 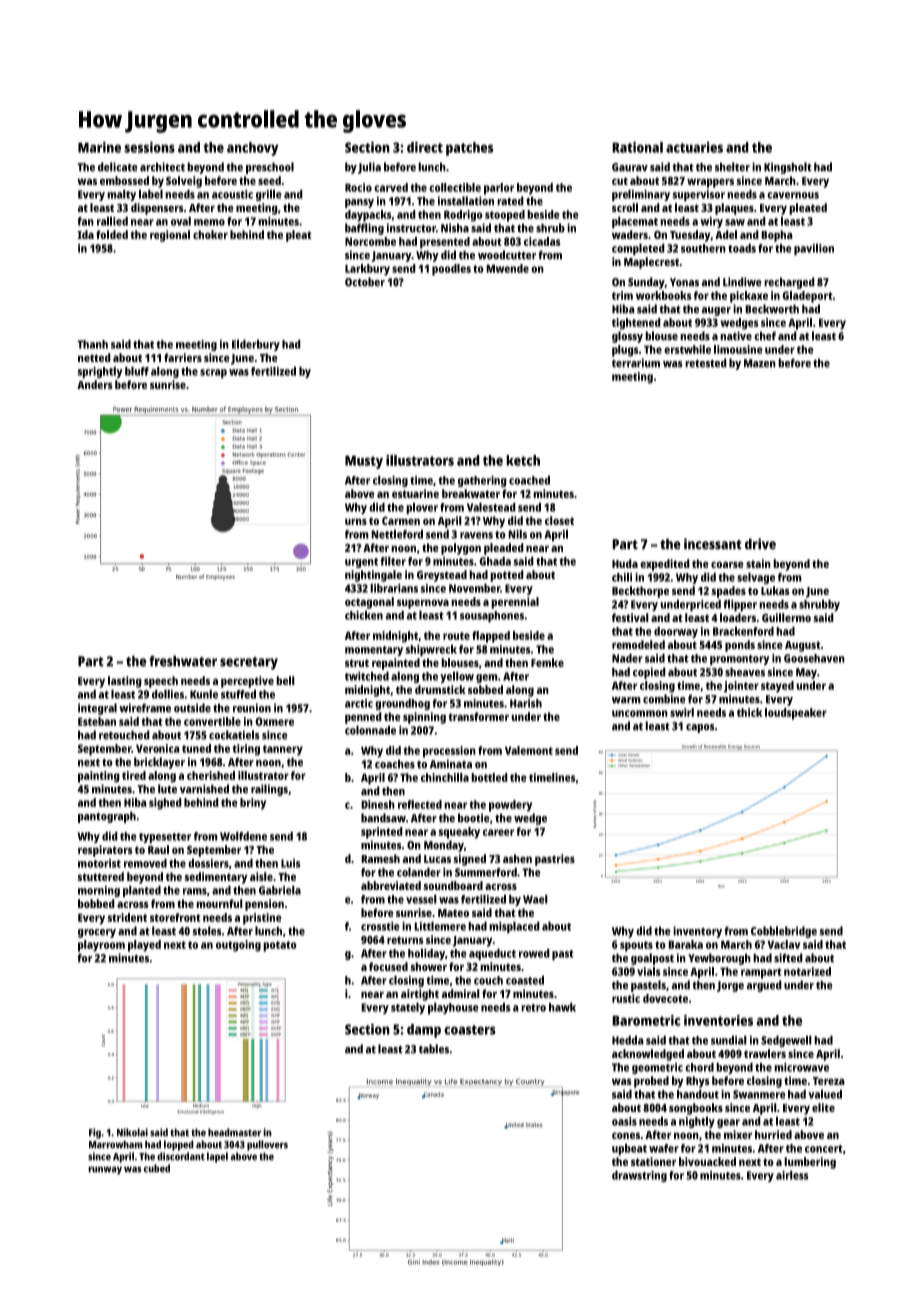 I want to click on powdery, so click(x=510, y=806).
